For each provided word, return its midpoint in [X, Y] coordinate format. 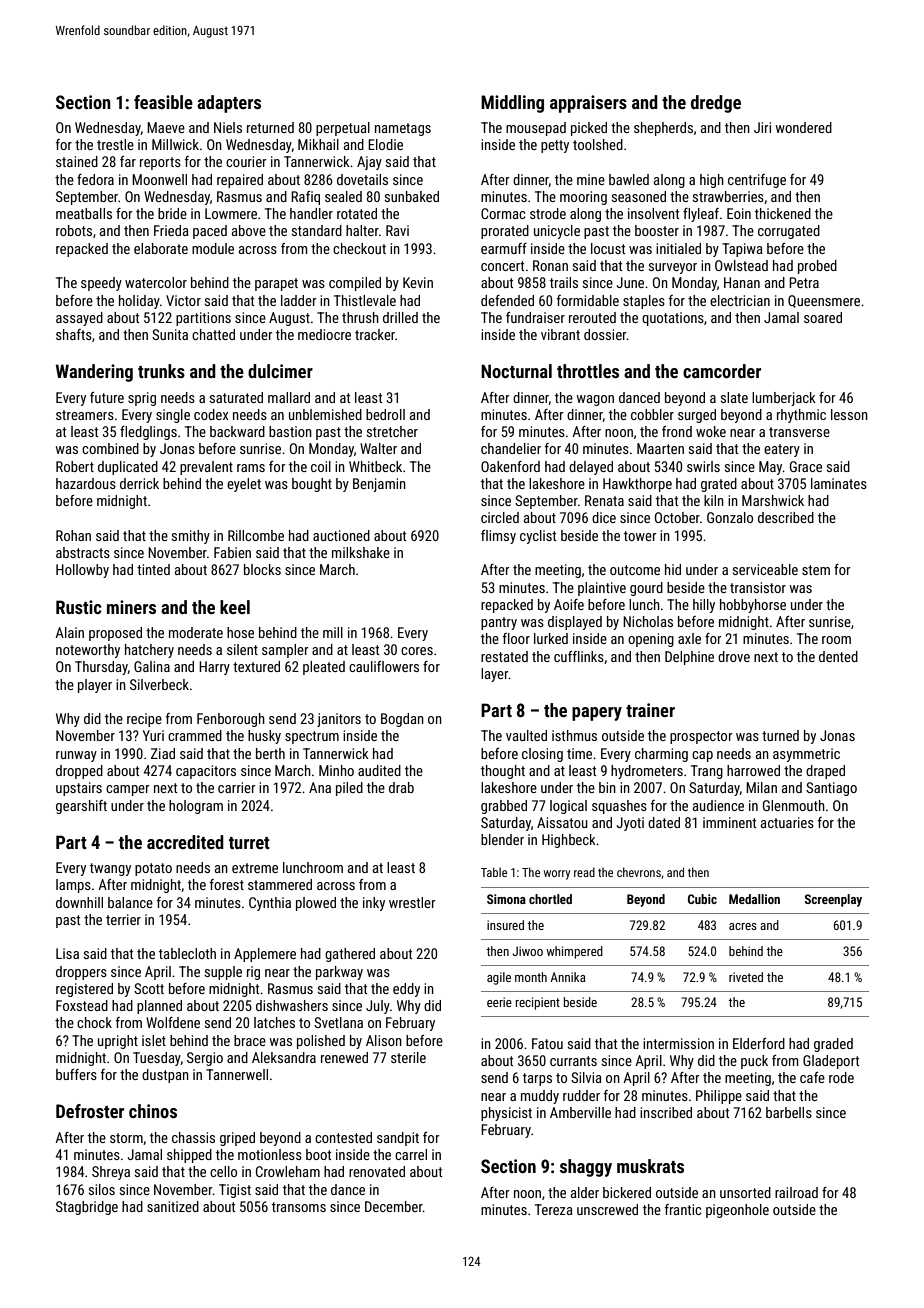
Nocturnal [516, 371]
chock [94, 1022]
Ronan [550, 265]
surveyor [673, 268]
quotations [673, 319]
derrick [139, 483]
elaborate [161, 248]
